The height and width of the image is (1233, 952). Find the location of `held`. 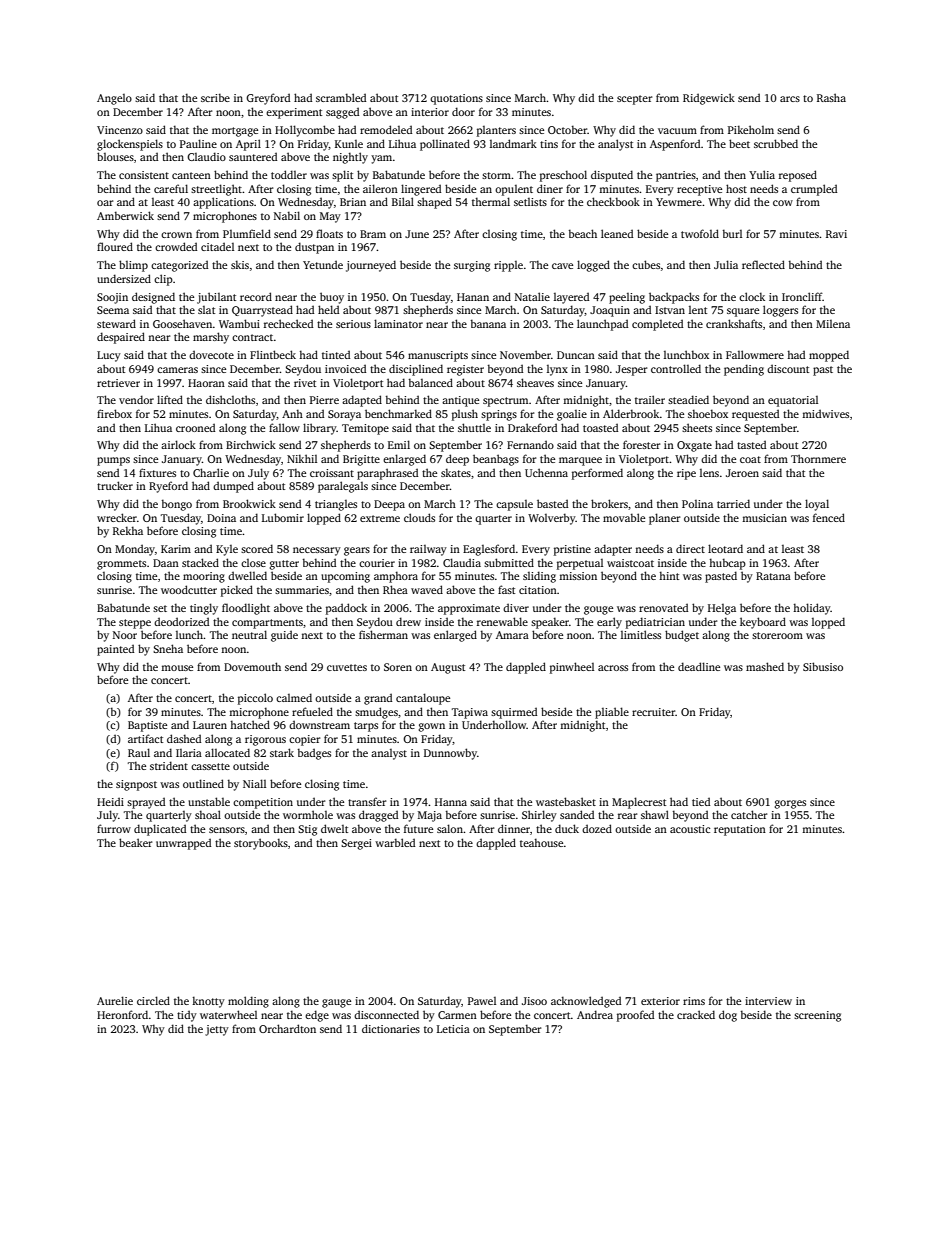

held is located at coordinates (328, 309).
